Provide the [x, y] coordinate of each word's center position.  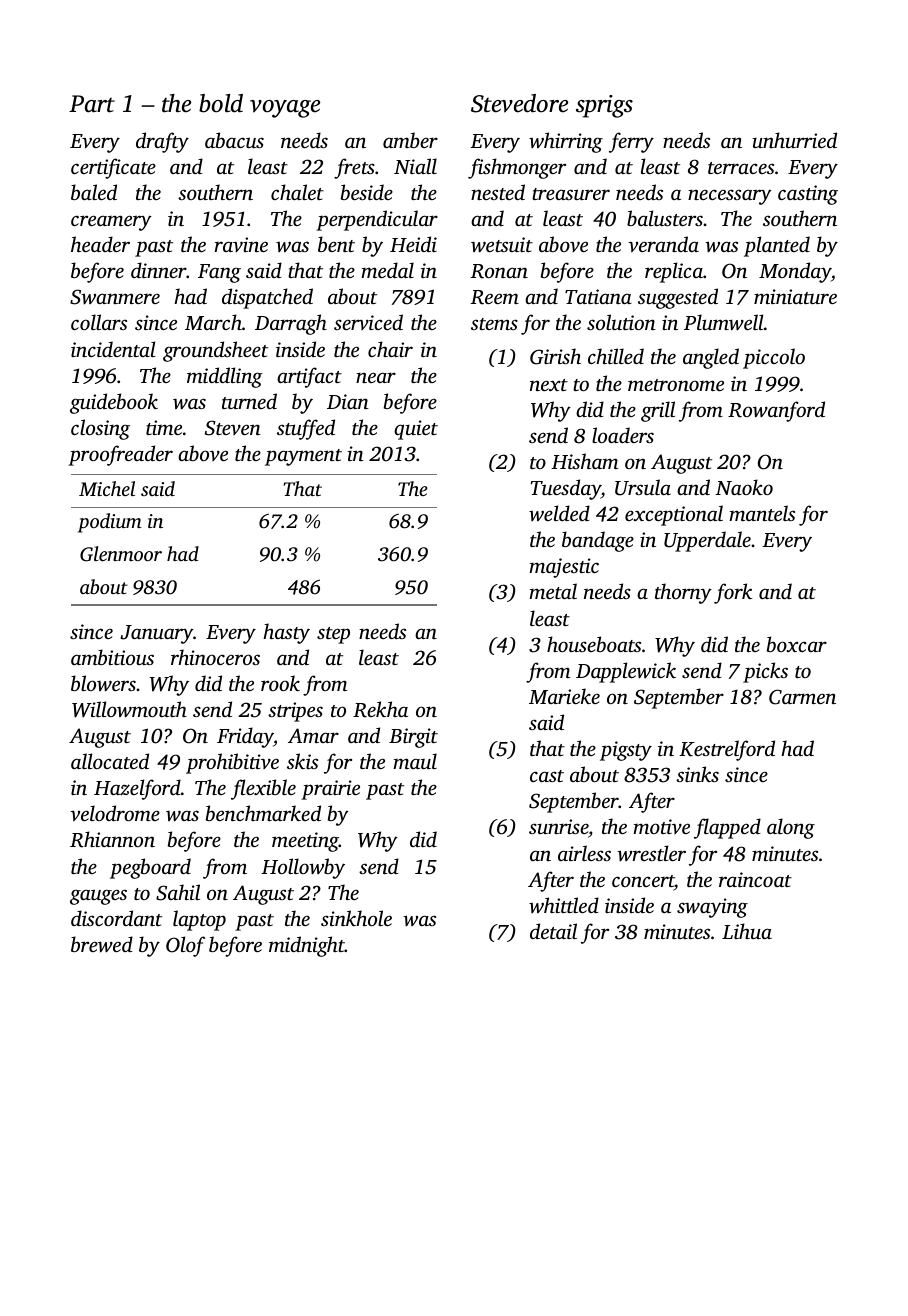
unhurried [794, 140]
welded [559, 513]
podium [110, 523]
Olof [185, 946]
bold [221, 103]
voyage [285, 109]
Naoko [744, 487]
